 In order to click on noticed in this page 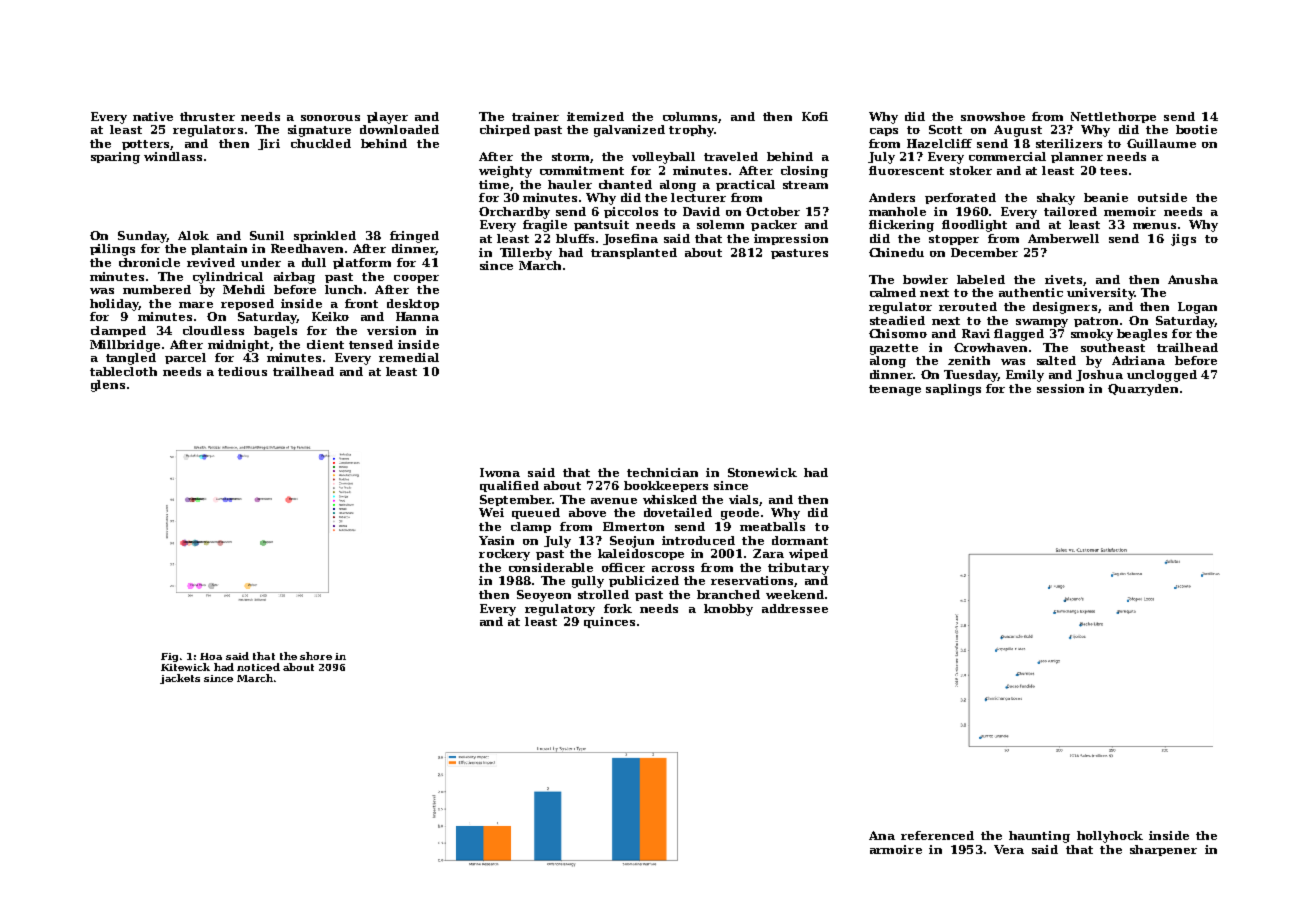, I will do `click(258, 667)`.
